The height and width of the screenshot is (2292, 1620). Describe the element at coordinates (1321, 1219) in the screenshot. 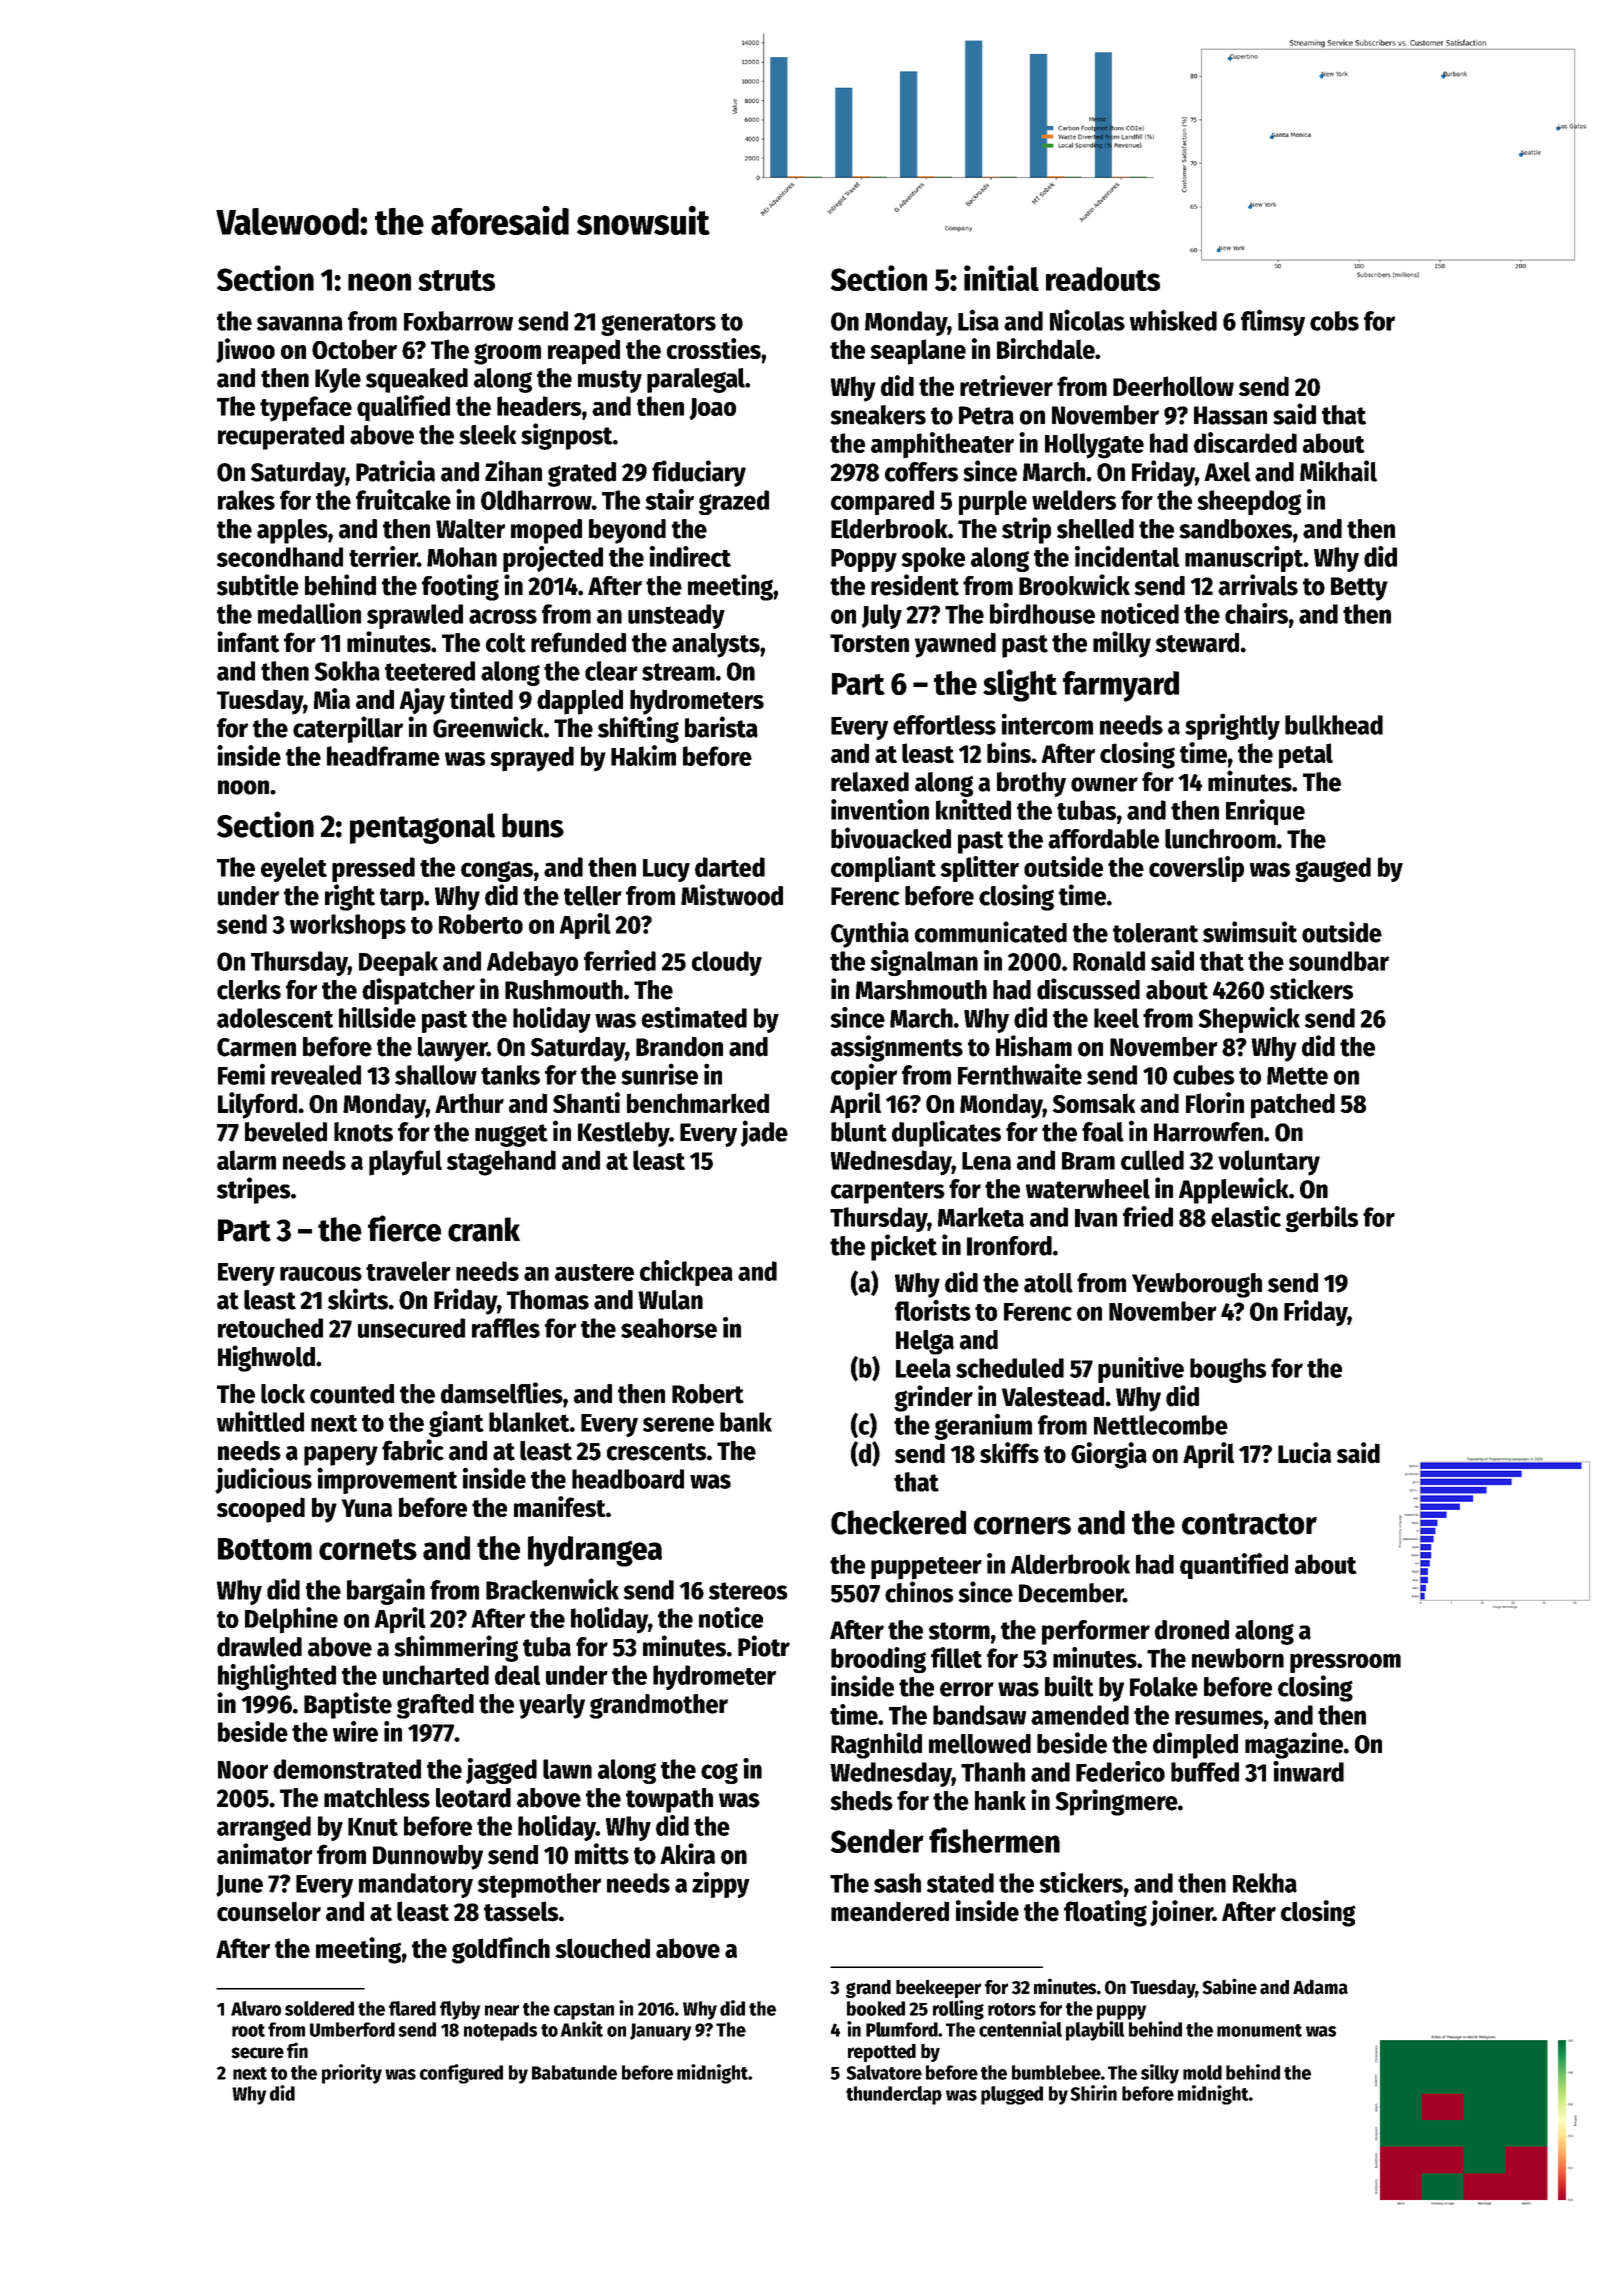

I see `gerbils` at that location.
